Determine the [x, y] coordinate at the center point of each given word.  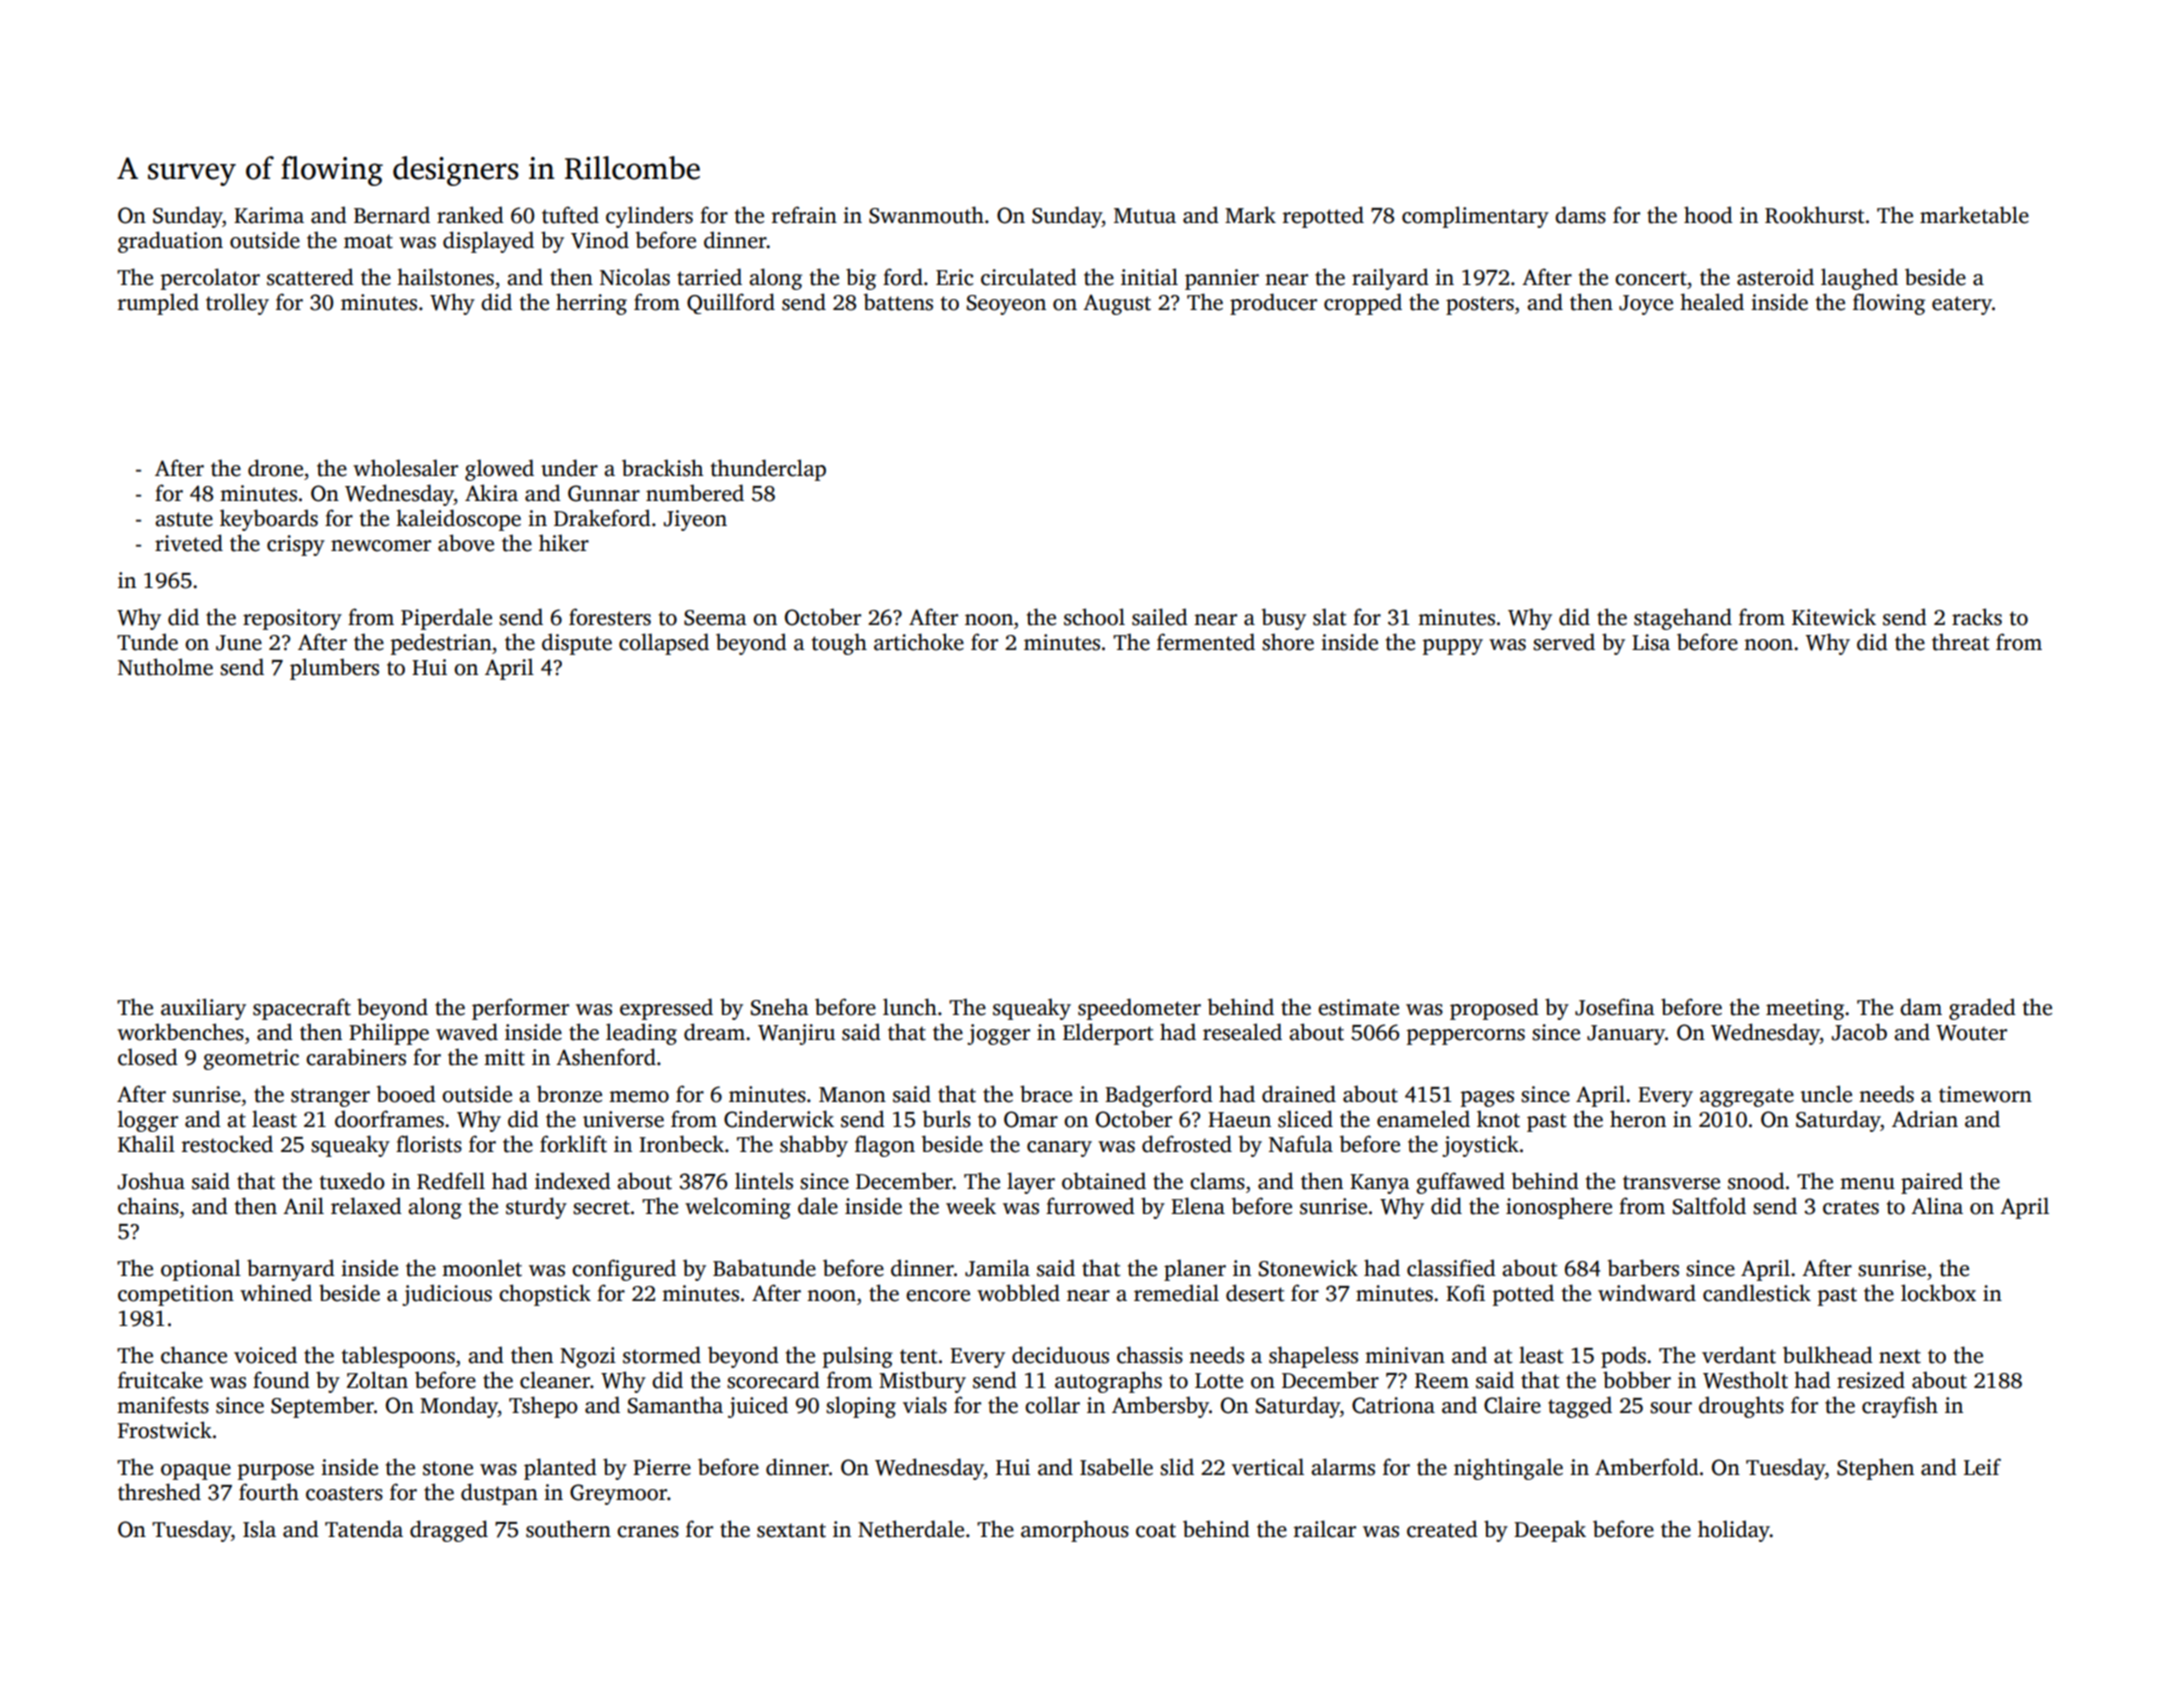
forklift [573, 1144]
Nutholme [165, 667]
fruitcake [160, 1380]
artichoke [919, 642]
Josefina [1615, 1007]
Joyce [1646, 305]
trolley [237, 304]
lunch [910, 1007]
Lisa [1651, 642]
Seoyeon [1006, 305]
